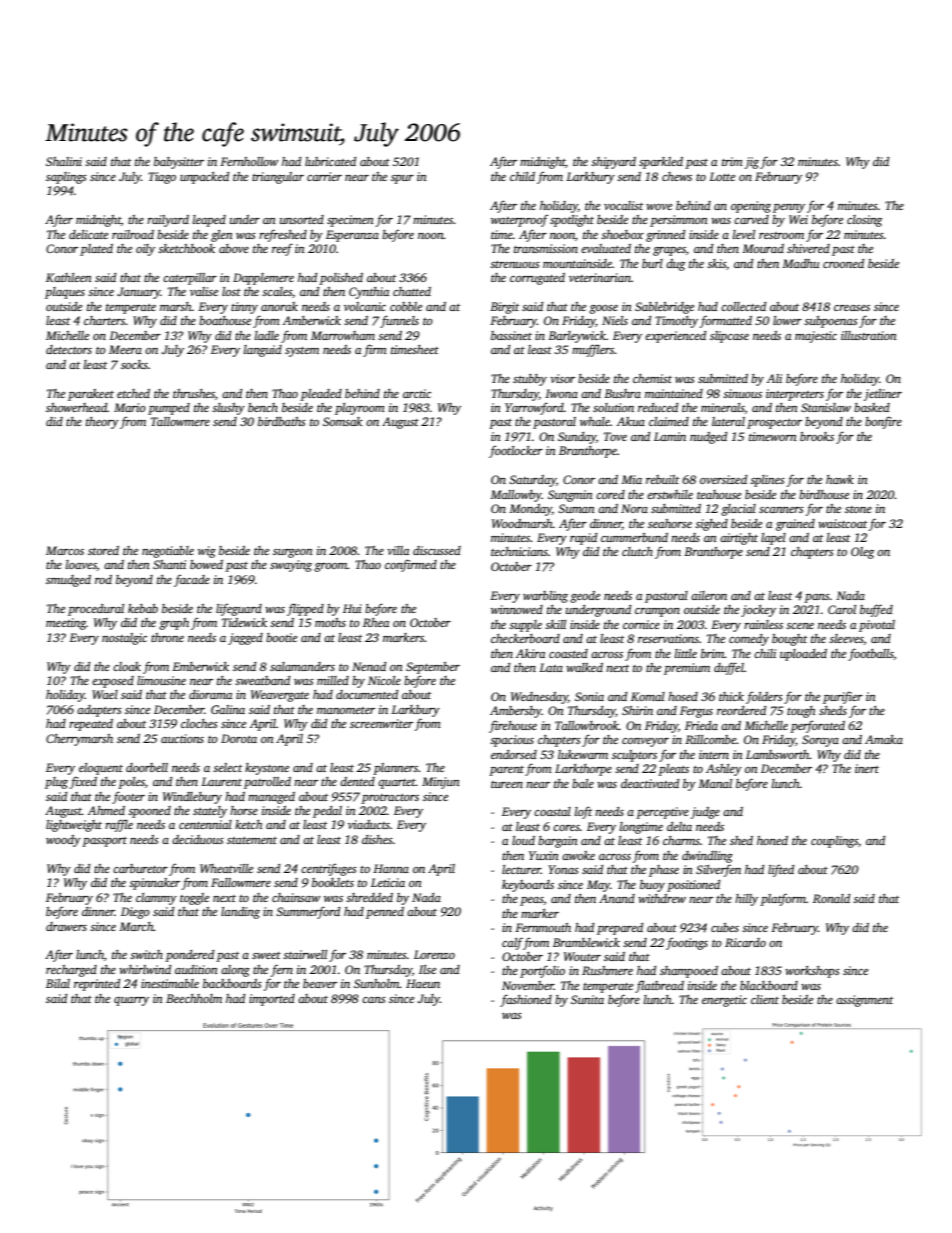 The width and height of the screenshot is (952, 1233). What do you see at coordinates (758, 611) in the screenshot?
I see `jockey` at bounding box center [758, 611].
